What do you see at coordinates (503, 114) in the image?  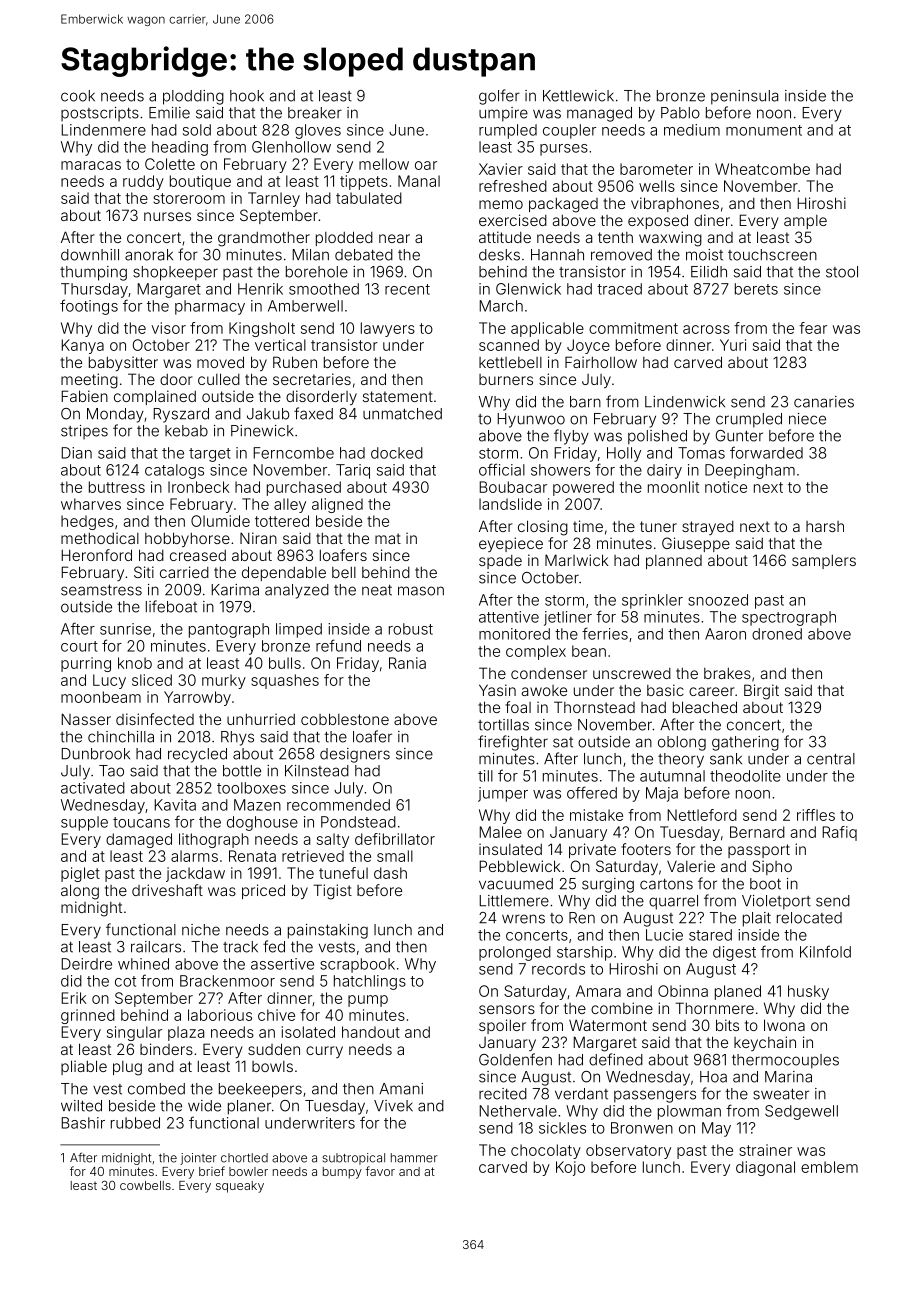 I see `umpire` at bounding box center [503, 114].
